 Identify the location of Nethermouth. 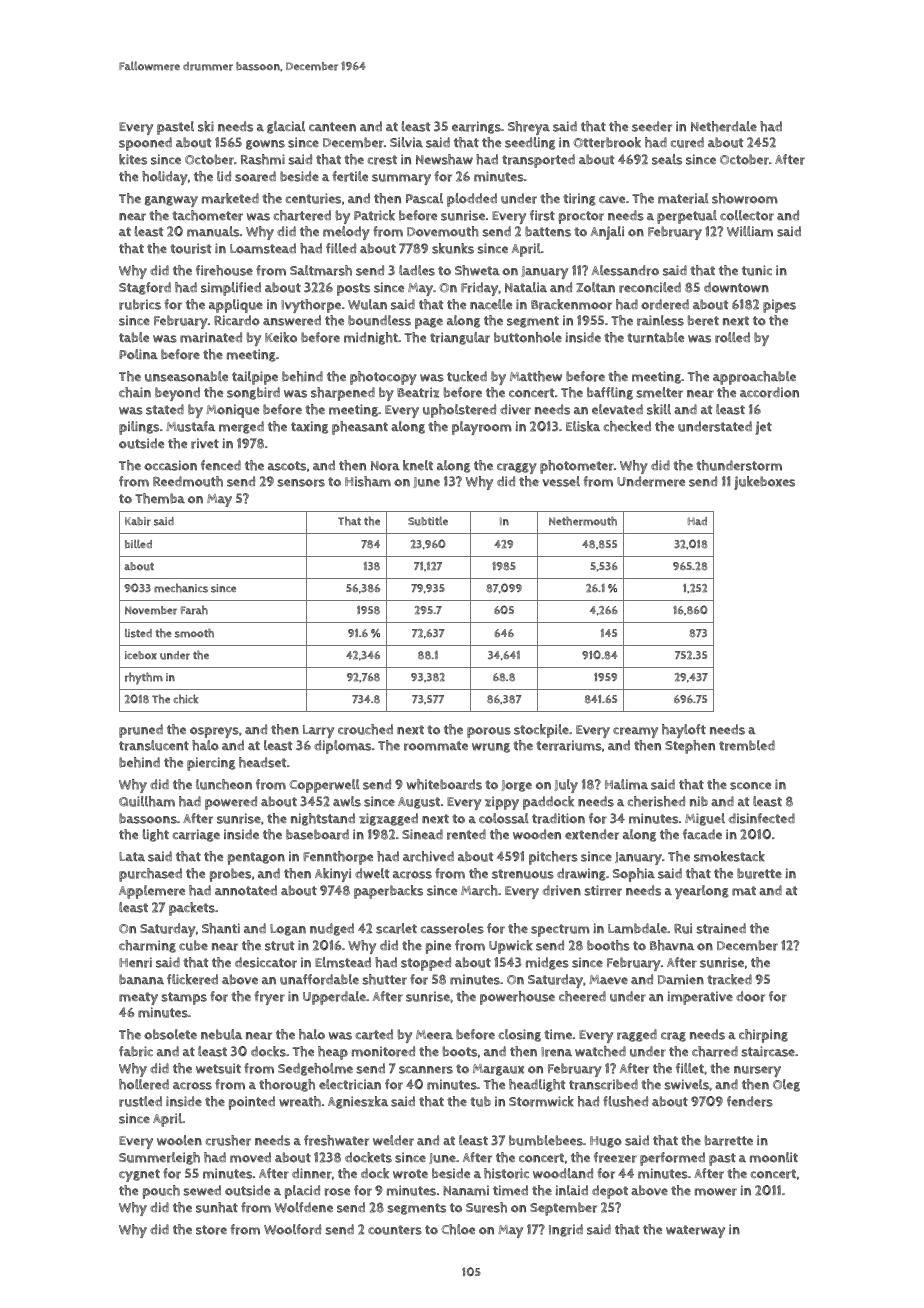
(583, 521).
